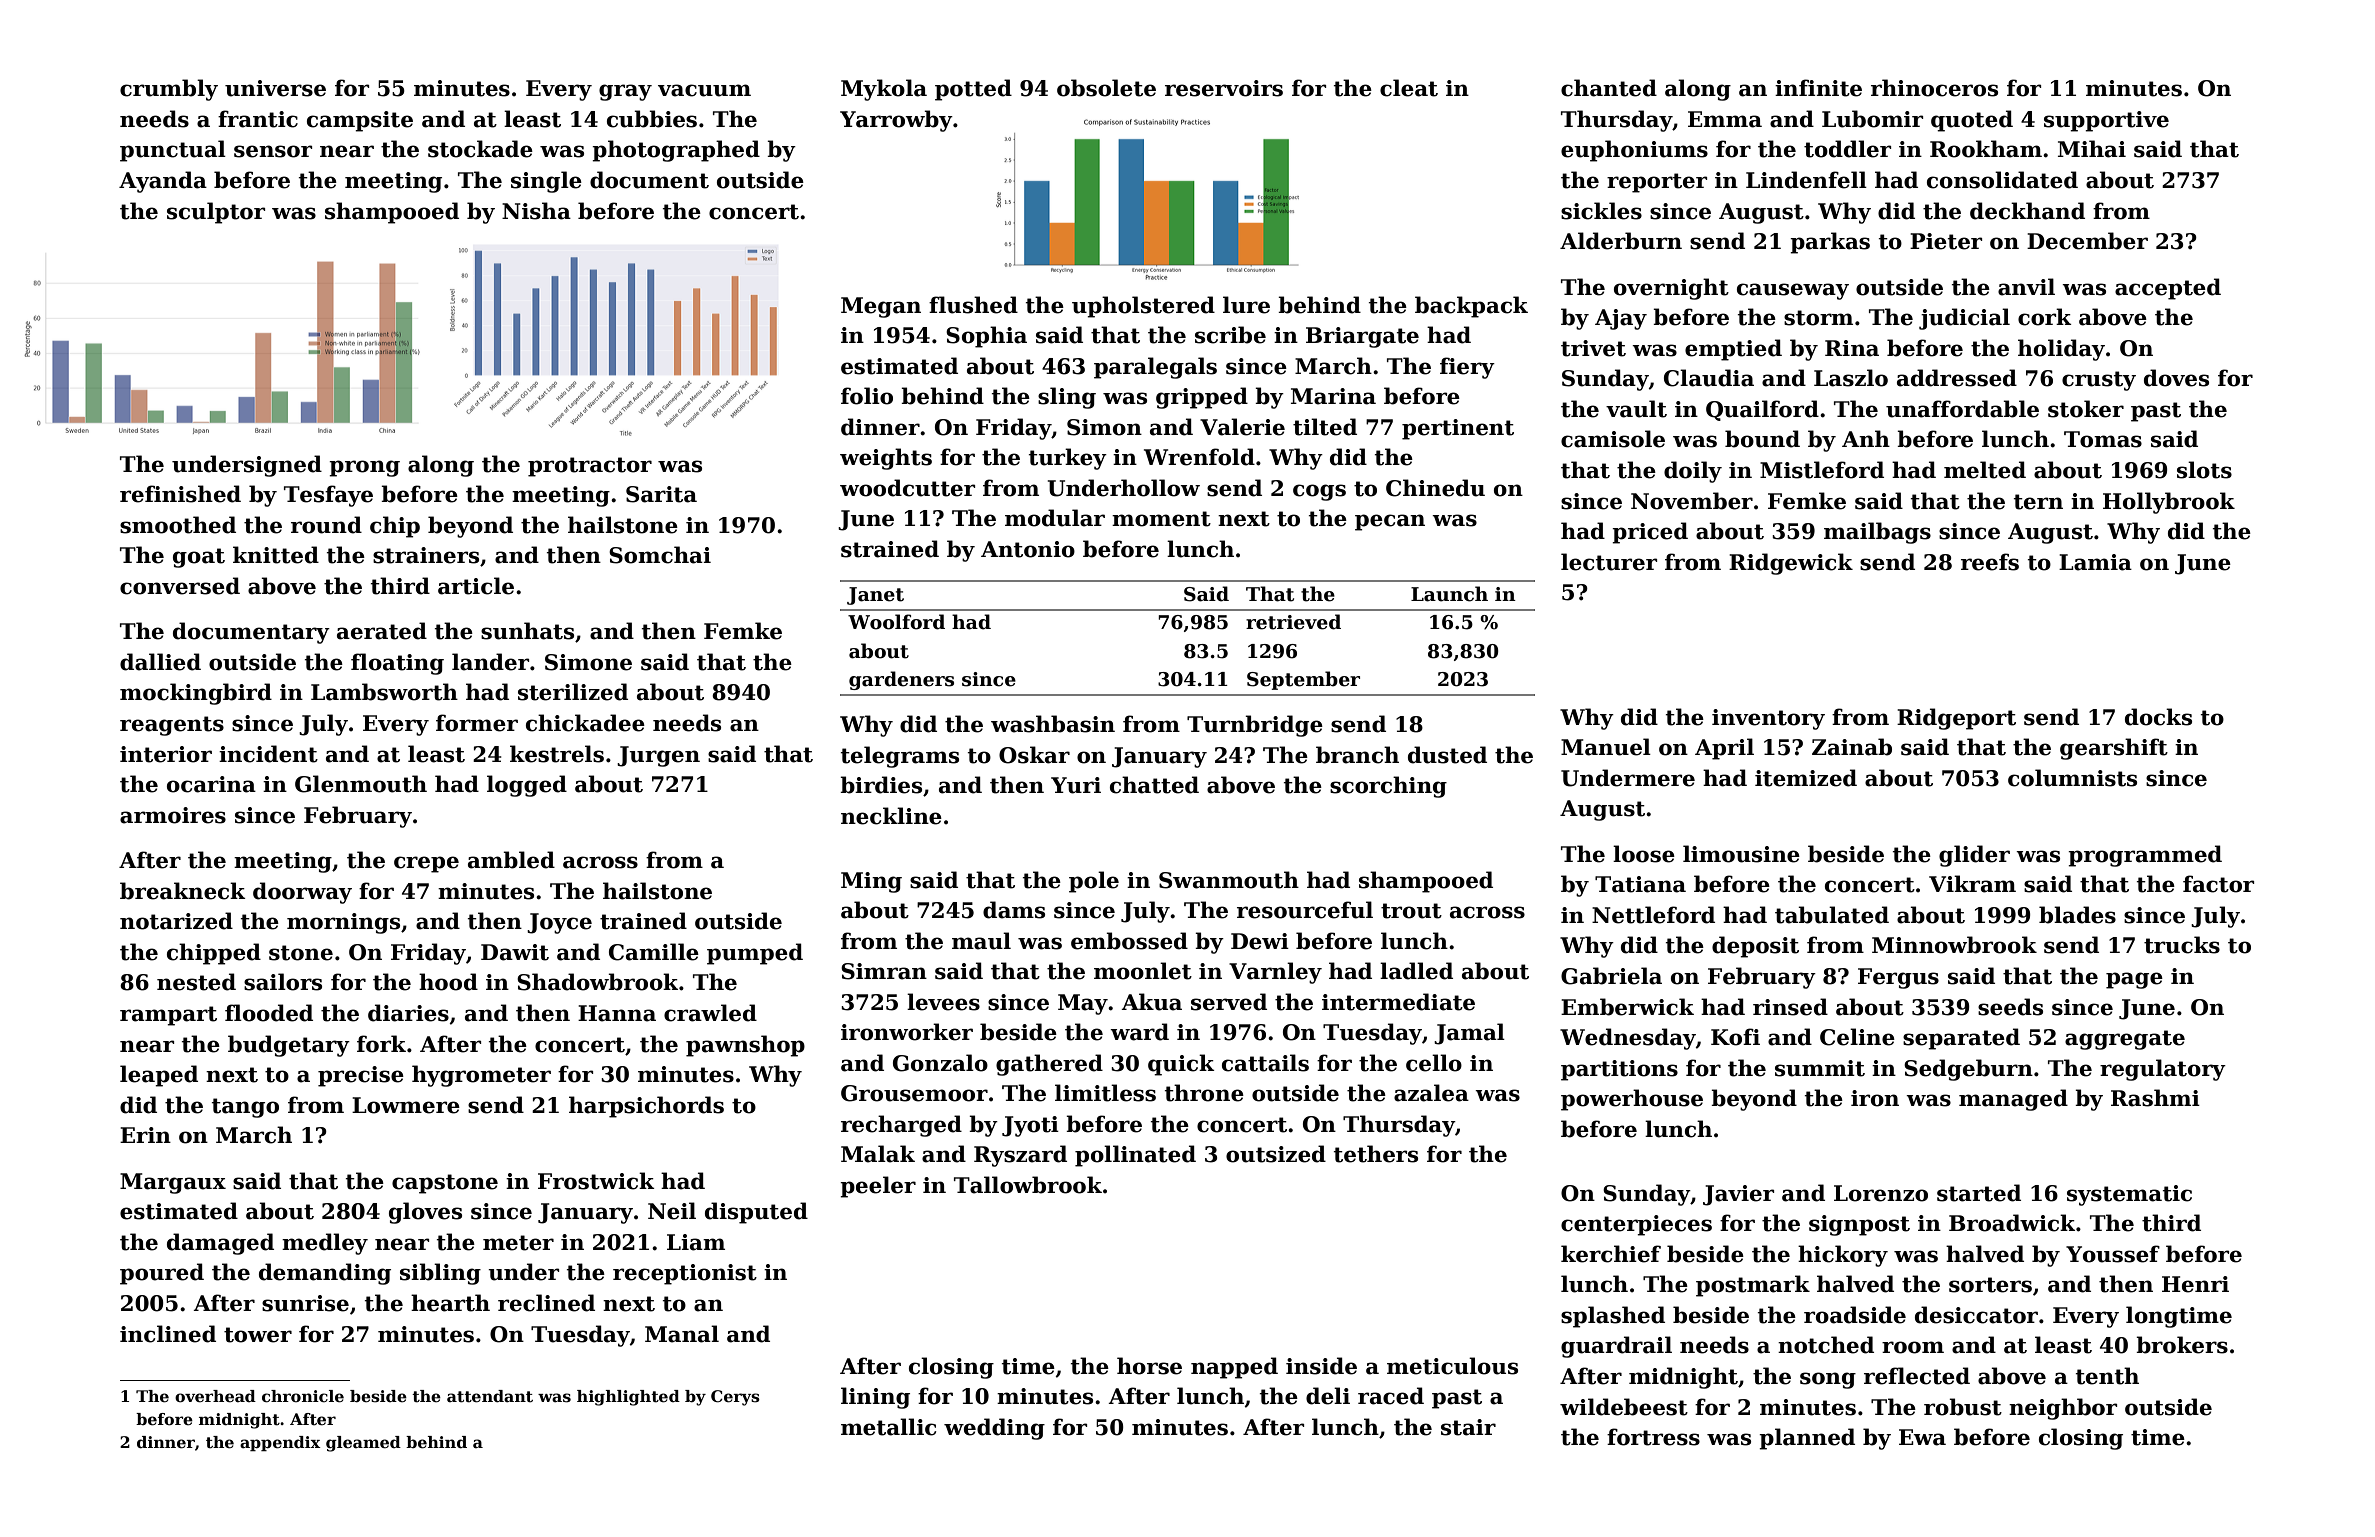  What do you see at coordinates (1471, 307) in the screenshot?
I see `backpack` at bounding box center [1471, 307].
